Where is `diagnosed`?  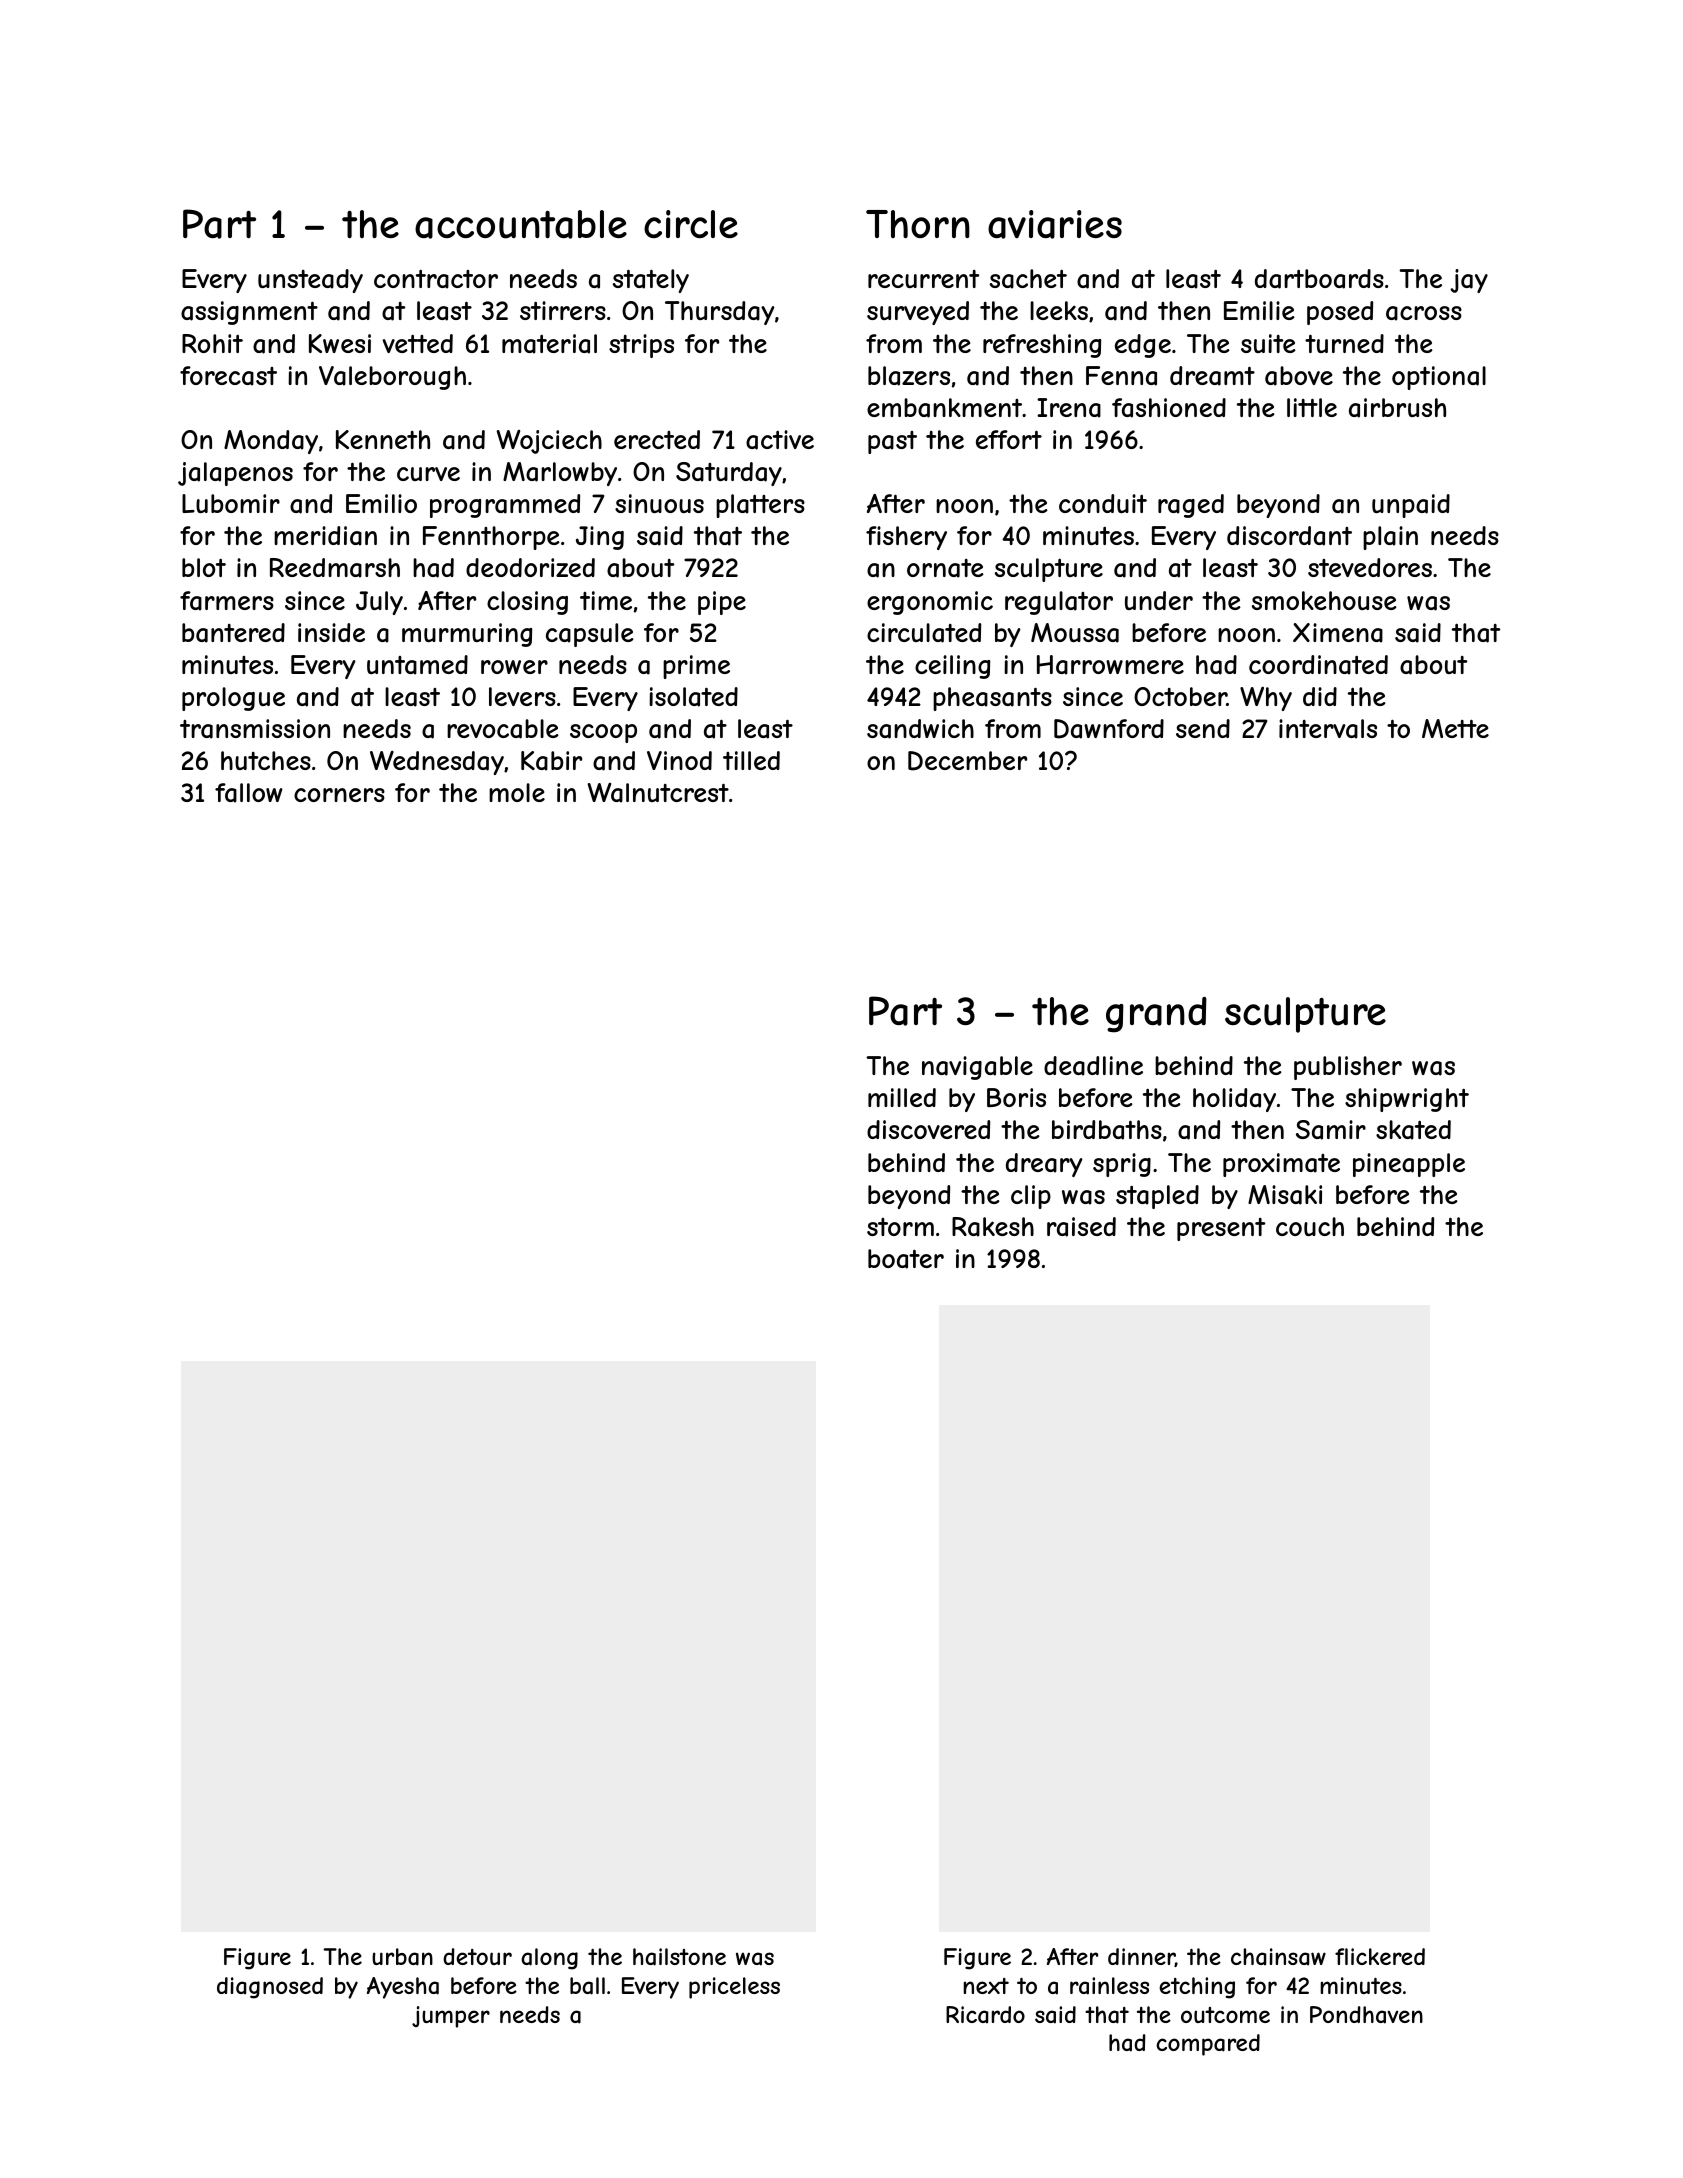
diagnosed is located at coordinates (270, 1988).
